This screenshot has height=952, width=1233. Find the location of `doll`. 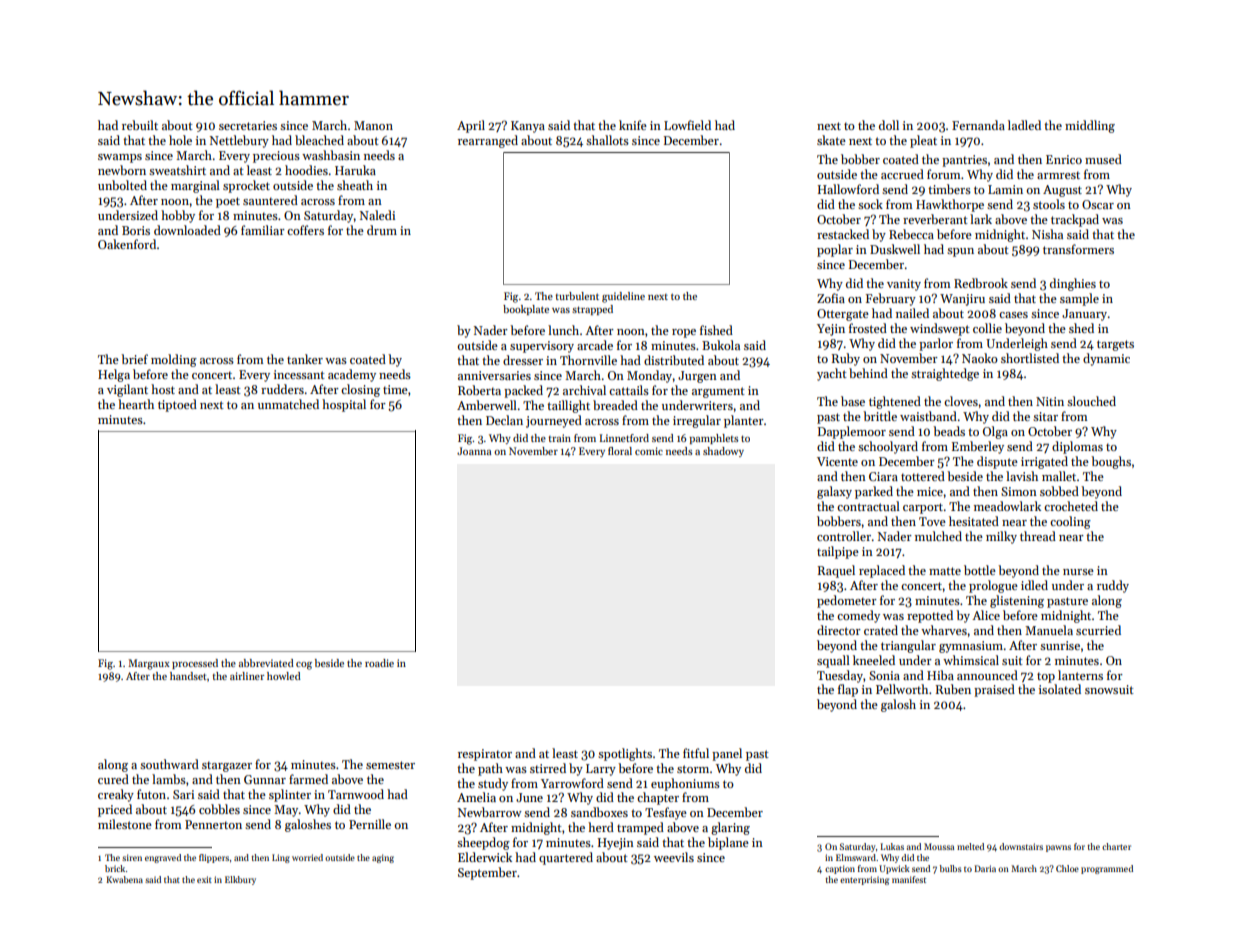

doll is located at coordinates (889, 125).
